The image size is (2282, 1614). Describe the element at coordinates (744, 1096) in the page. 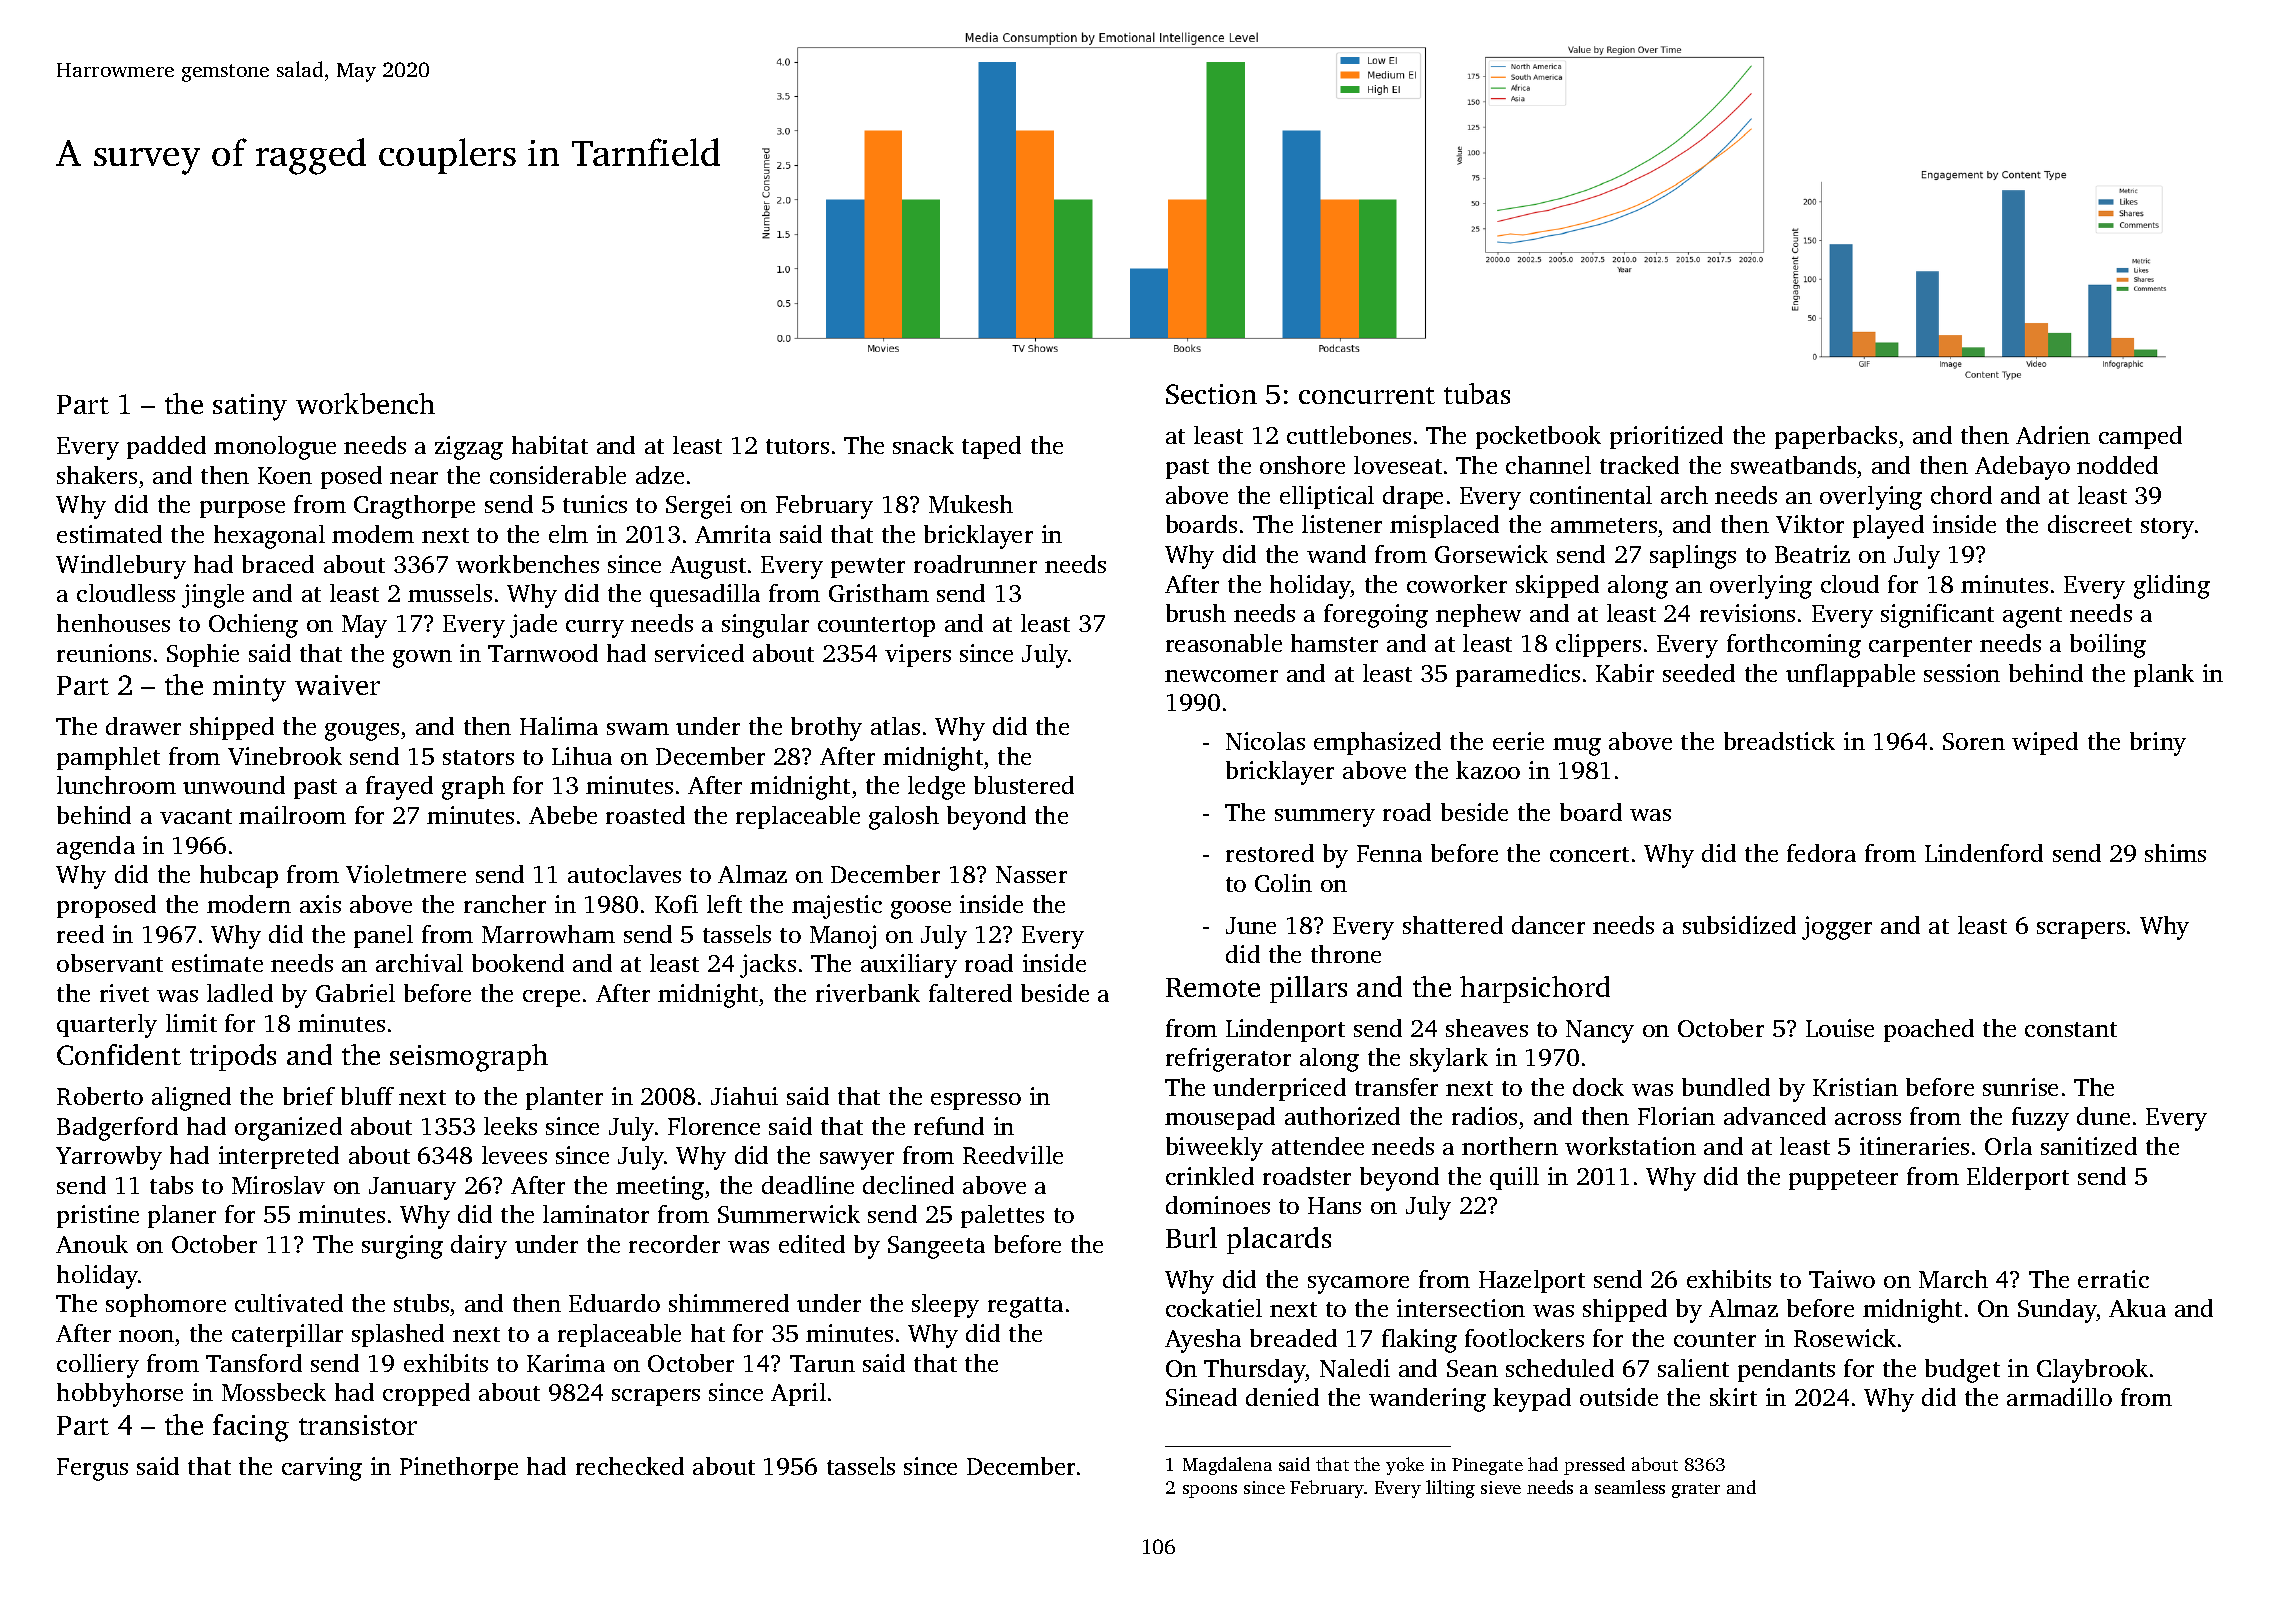

I see `Jiahui` at that location.
